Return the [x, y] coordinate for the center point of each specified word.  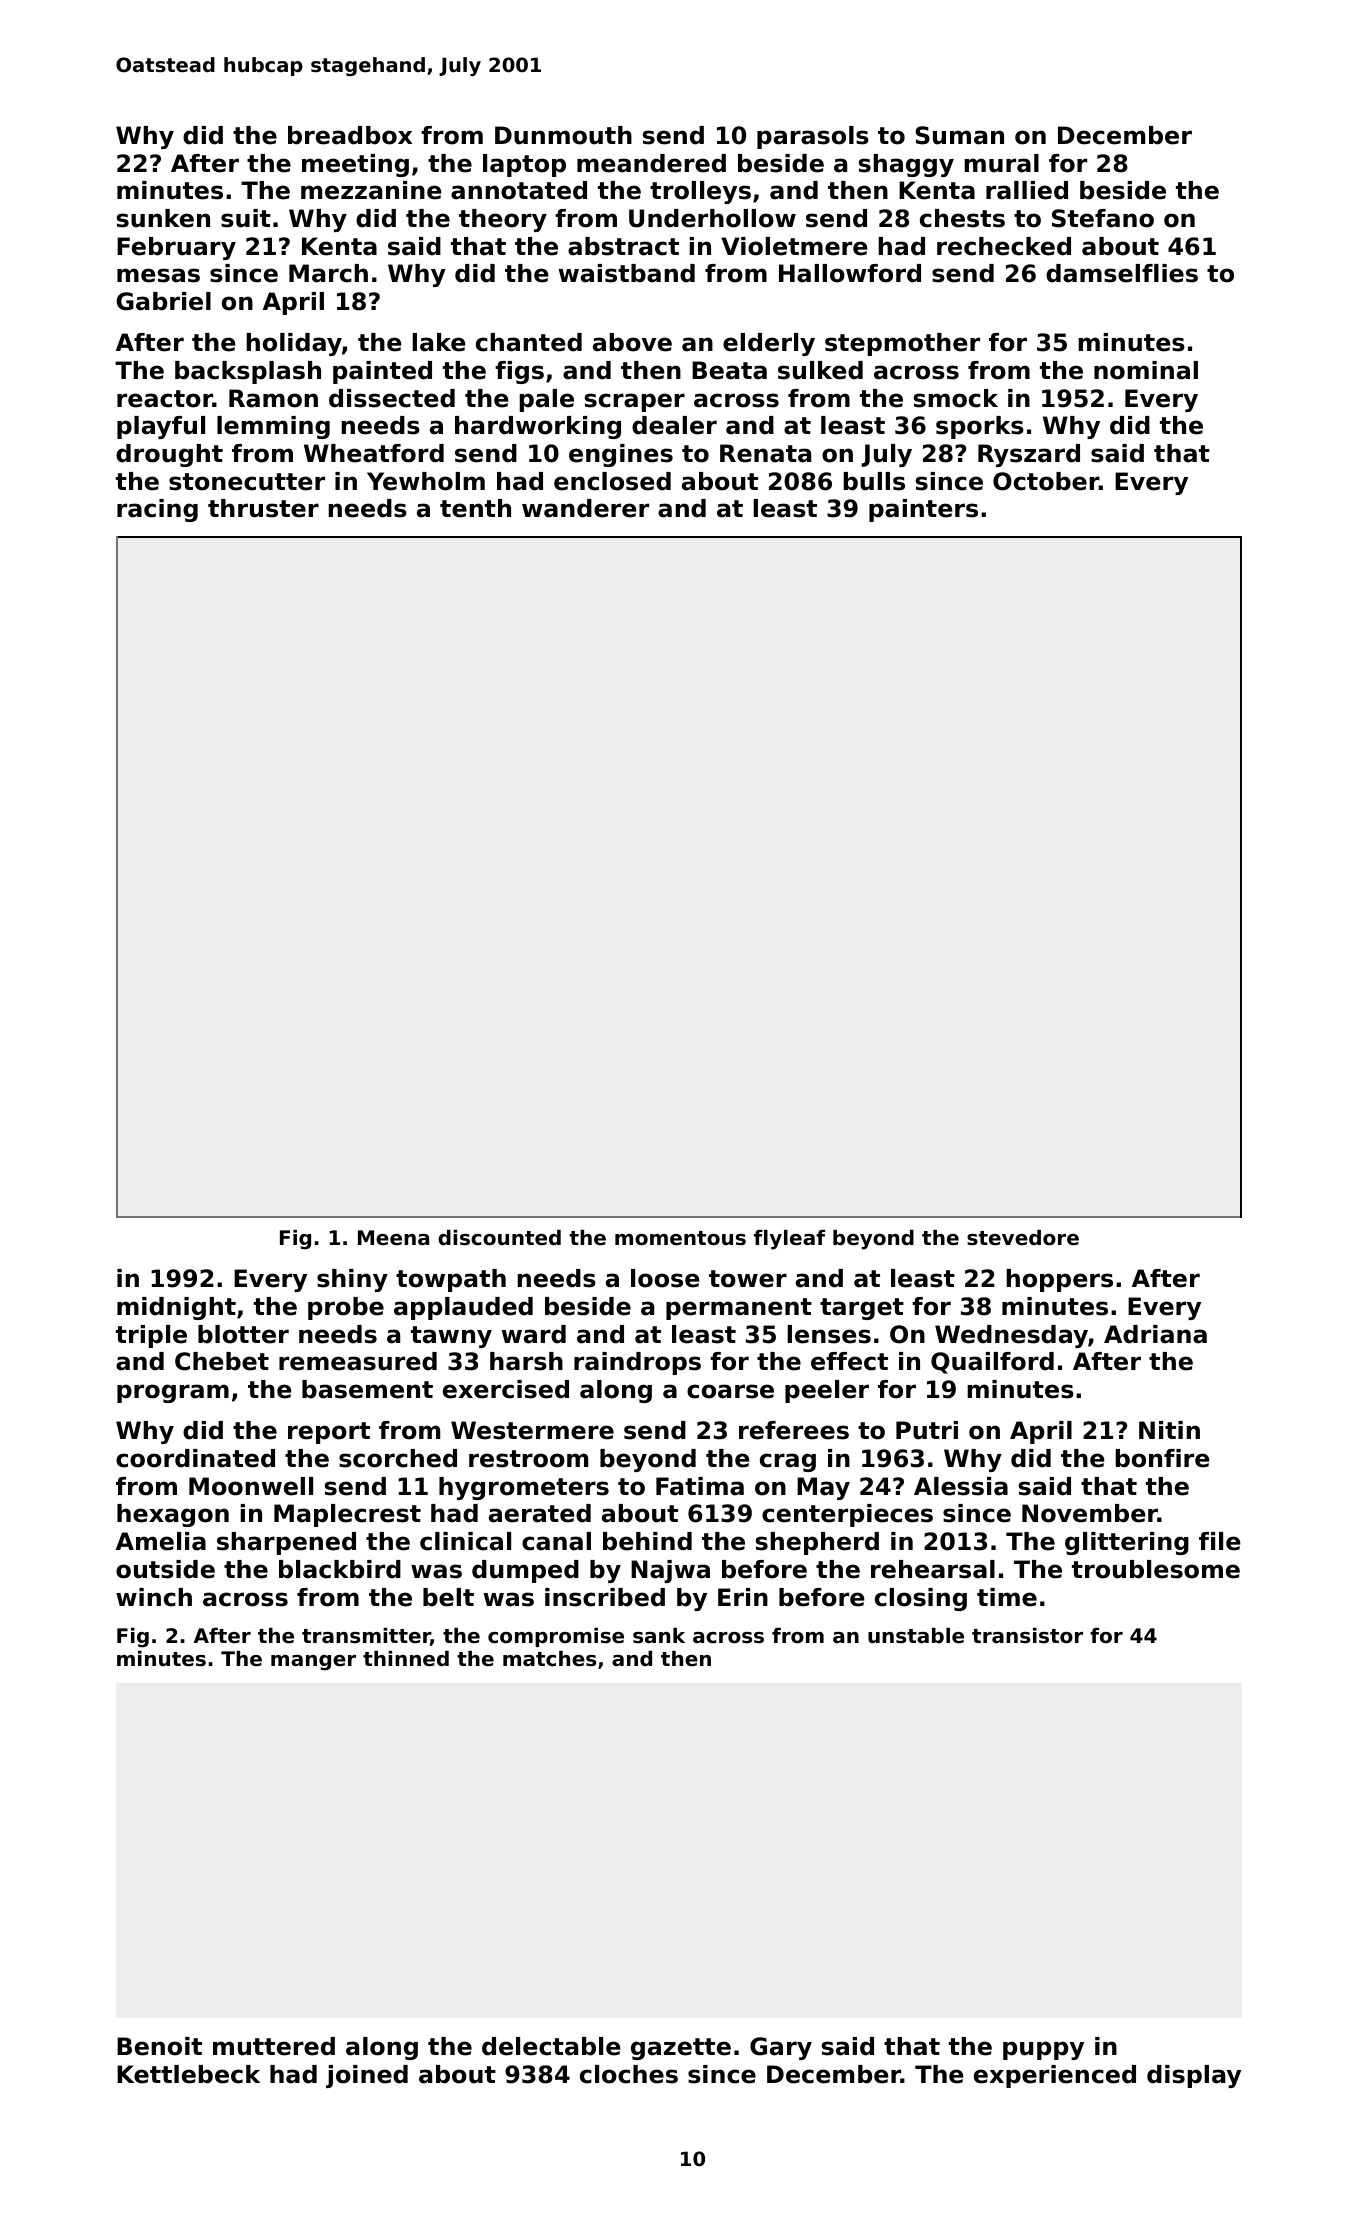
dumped [525, 1571]
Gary [781, 2048]
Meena [393, 1238]
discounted [499, 1238]
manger [313, 1663]
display [1194, 2076]
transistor [1027, 1636]
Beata [729, 370]
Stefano [1103, 218]
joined [367, 2076]
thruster [263, 508]
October [1046, 481]
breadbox [350, 135]
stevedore [1023, 1238]
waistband [626, 273]
